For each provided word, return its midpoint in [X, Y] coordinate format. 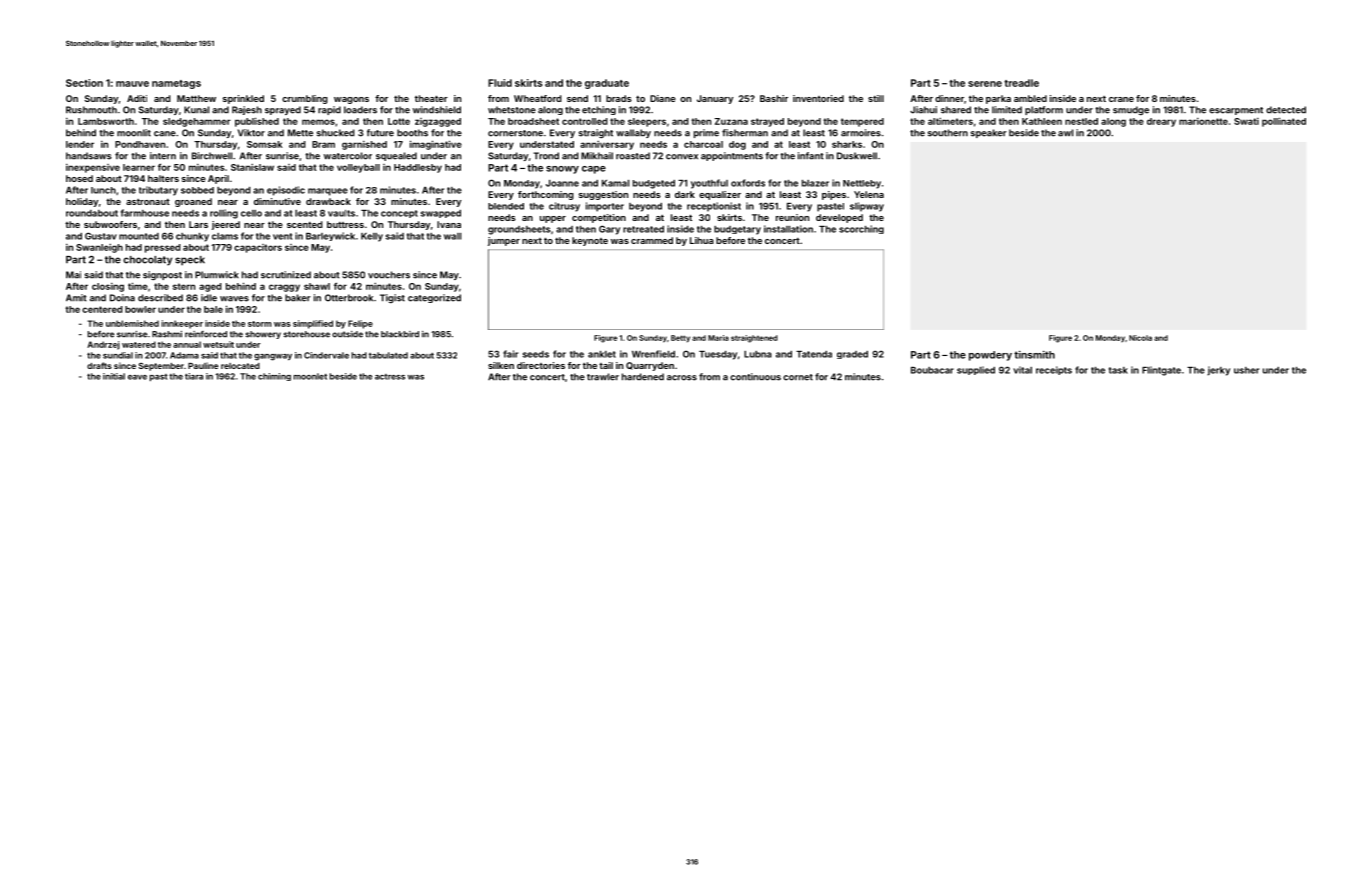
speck [190, 261]
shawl [317, 286]
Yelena [869, 194]
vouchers [389, 275]
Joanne [562, 183]
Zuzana [731, 121]
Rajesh [247, 110]
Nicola [1140, 338]
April [218, 179]
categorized [434, 298]
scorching [861, 229]
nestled [1081, 121]
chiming [274, 377]
